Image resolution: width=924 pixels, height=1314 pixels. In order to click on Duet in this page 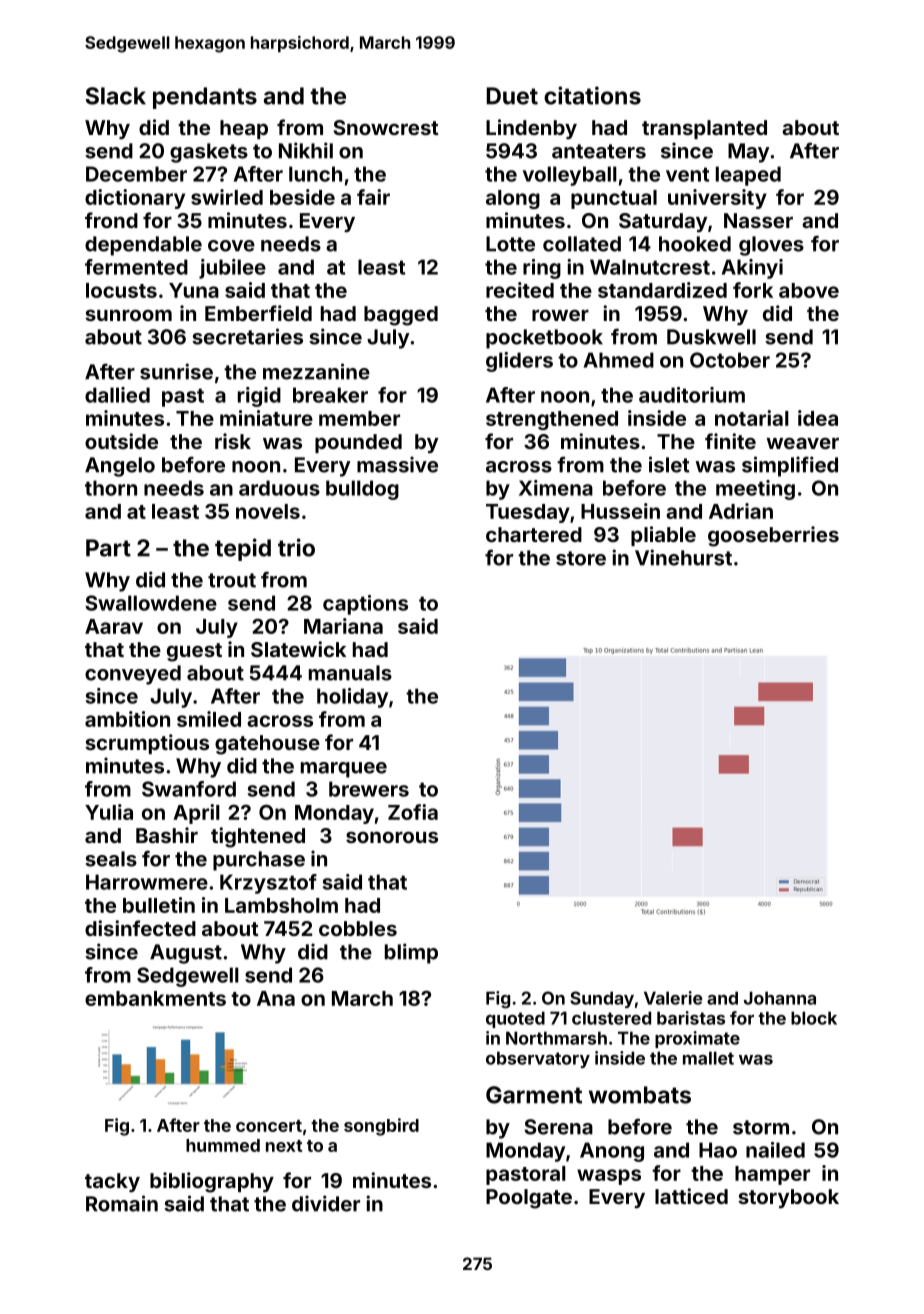, I will do `click(512, 96)`.
